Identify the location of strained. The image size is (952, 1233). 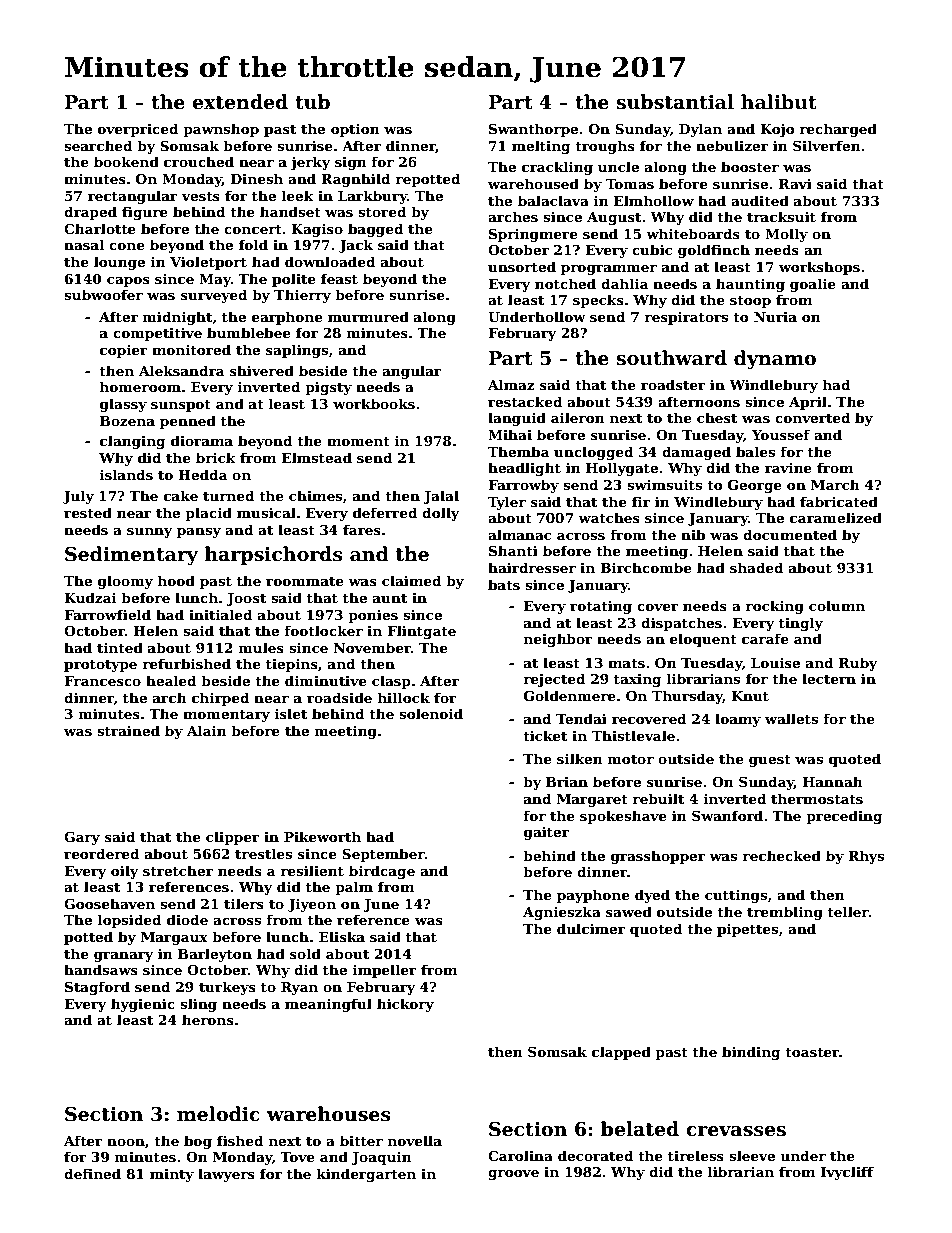
(128, 730).
